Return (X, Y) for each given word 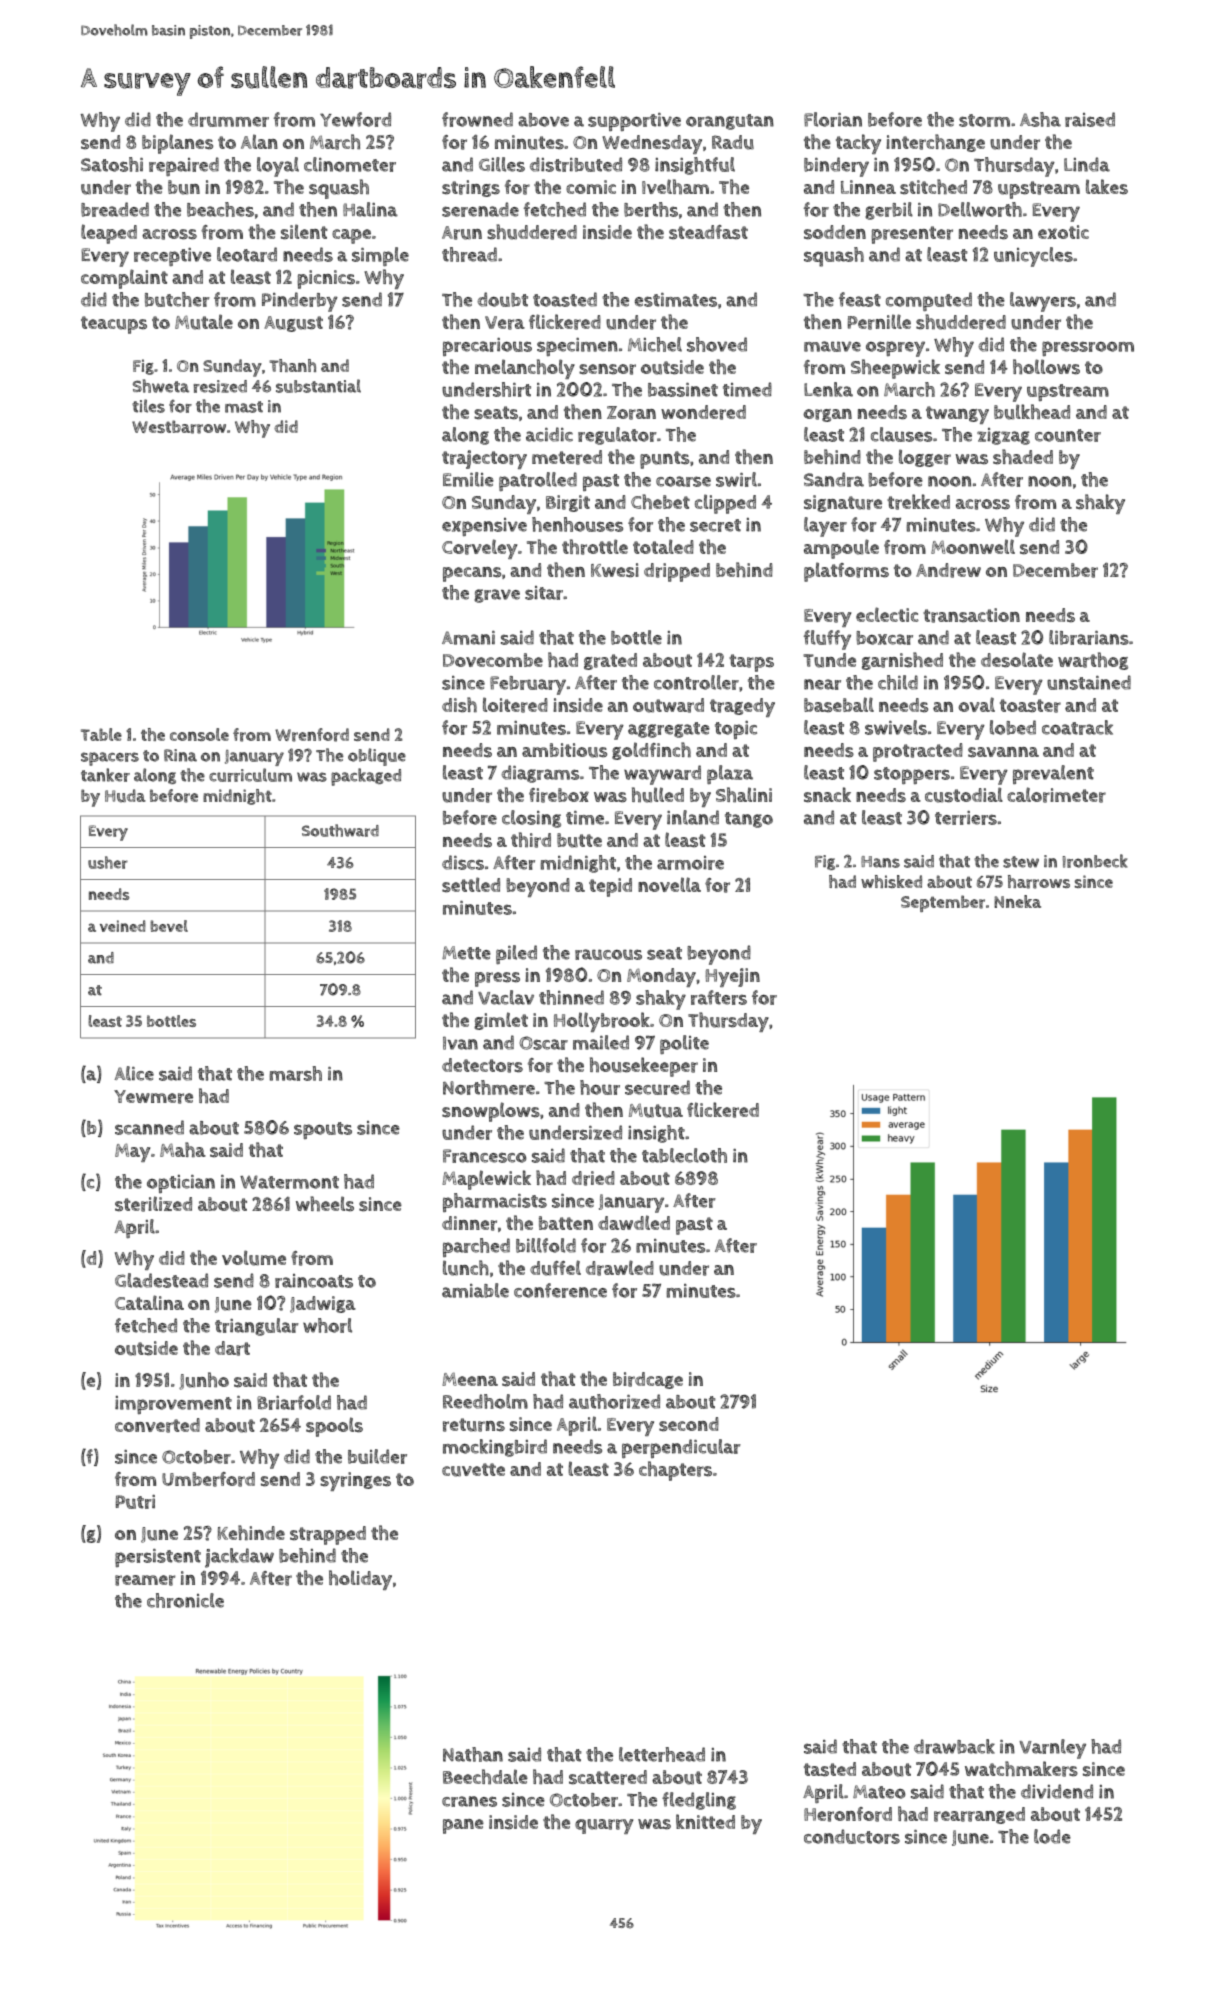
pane (463, 1826)
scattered (608, 1777)
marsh (295, 1073)
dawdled (634, 1222)
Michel (655, 344)
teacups (114, 325)
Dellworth (980, 209)
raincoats (314, 1281)
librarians (1089, 637)
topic (736, 730)
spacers (110, 759)
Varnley (1052, 1749)
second (689, 1424)
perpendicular (681, 1448)
